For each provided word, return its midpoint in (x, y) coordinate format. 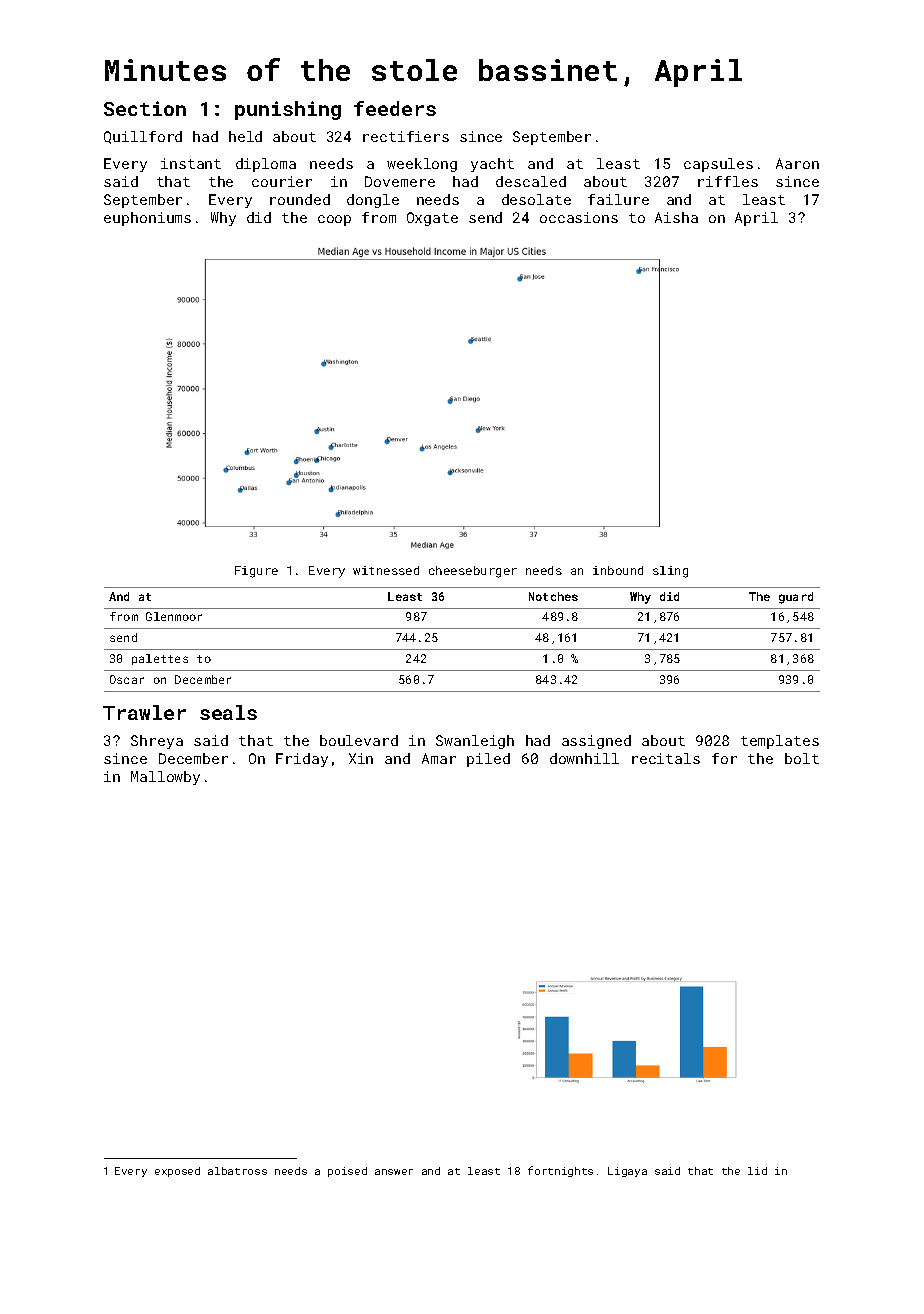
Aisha (676, 217)
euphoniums (147, 219)
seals (228, 712)
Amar (439, 758)
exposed (177, 1172)
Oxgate (432, 219)
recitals (666, 758)
